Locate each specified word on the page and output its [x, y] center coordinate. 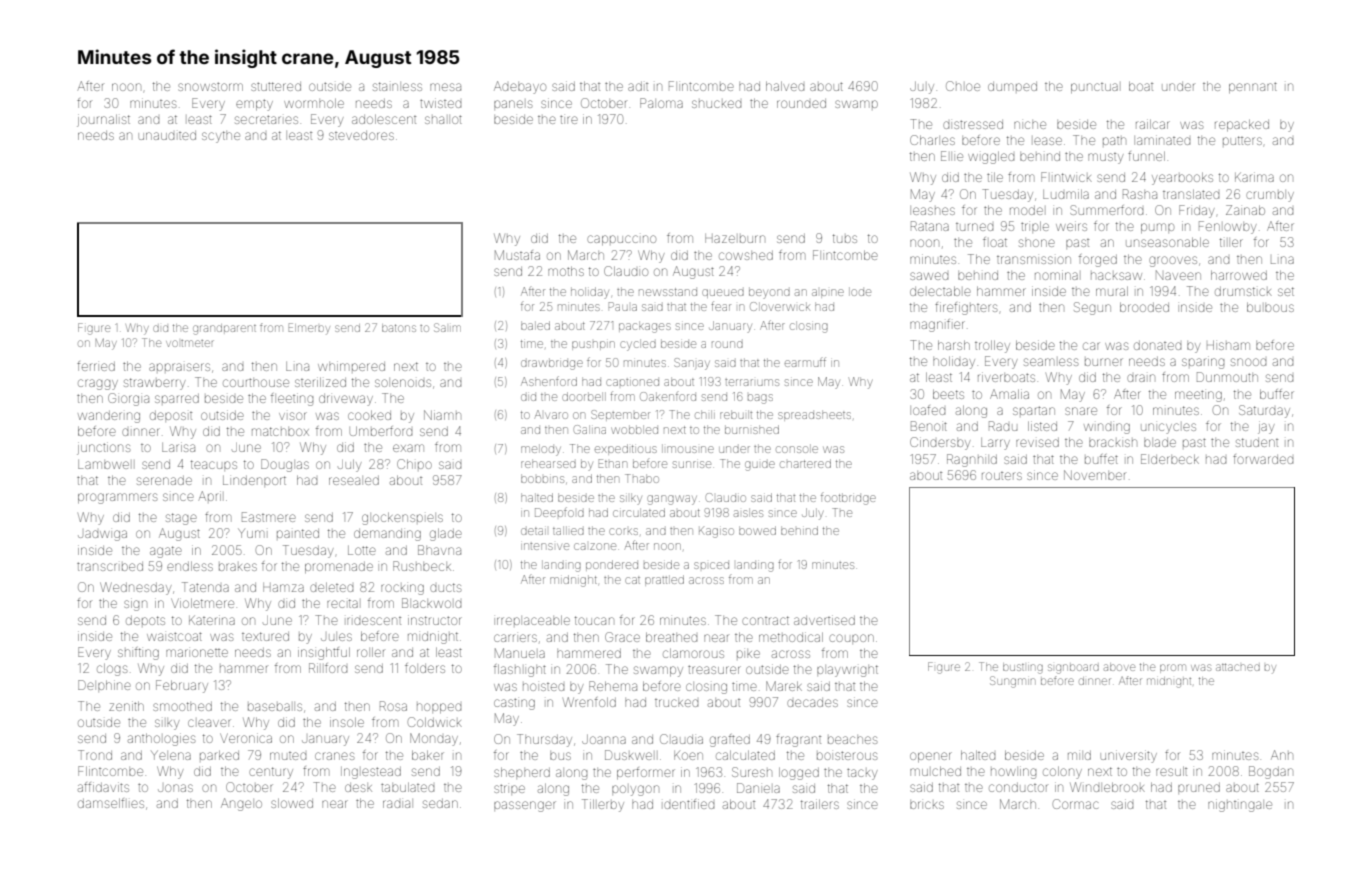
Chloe [963, 86]
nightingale [1240, 805]
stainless [397, 86]
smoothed [182, 706]
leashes [934, 211]
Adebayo [520, 87]
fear [721, 306]
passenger [525, 806]
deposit [171, 415]
